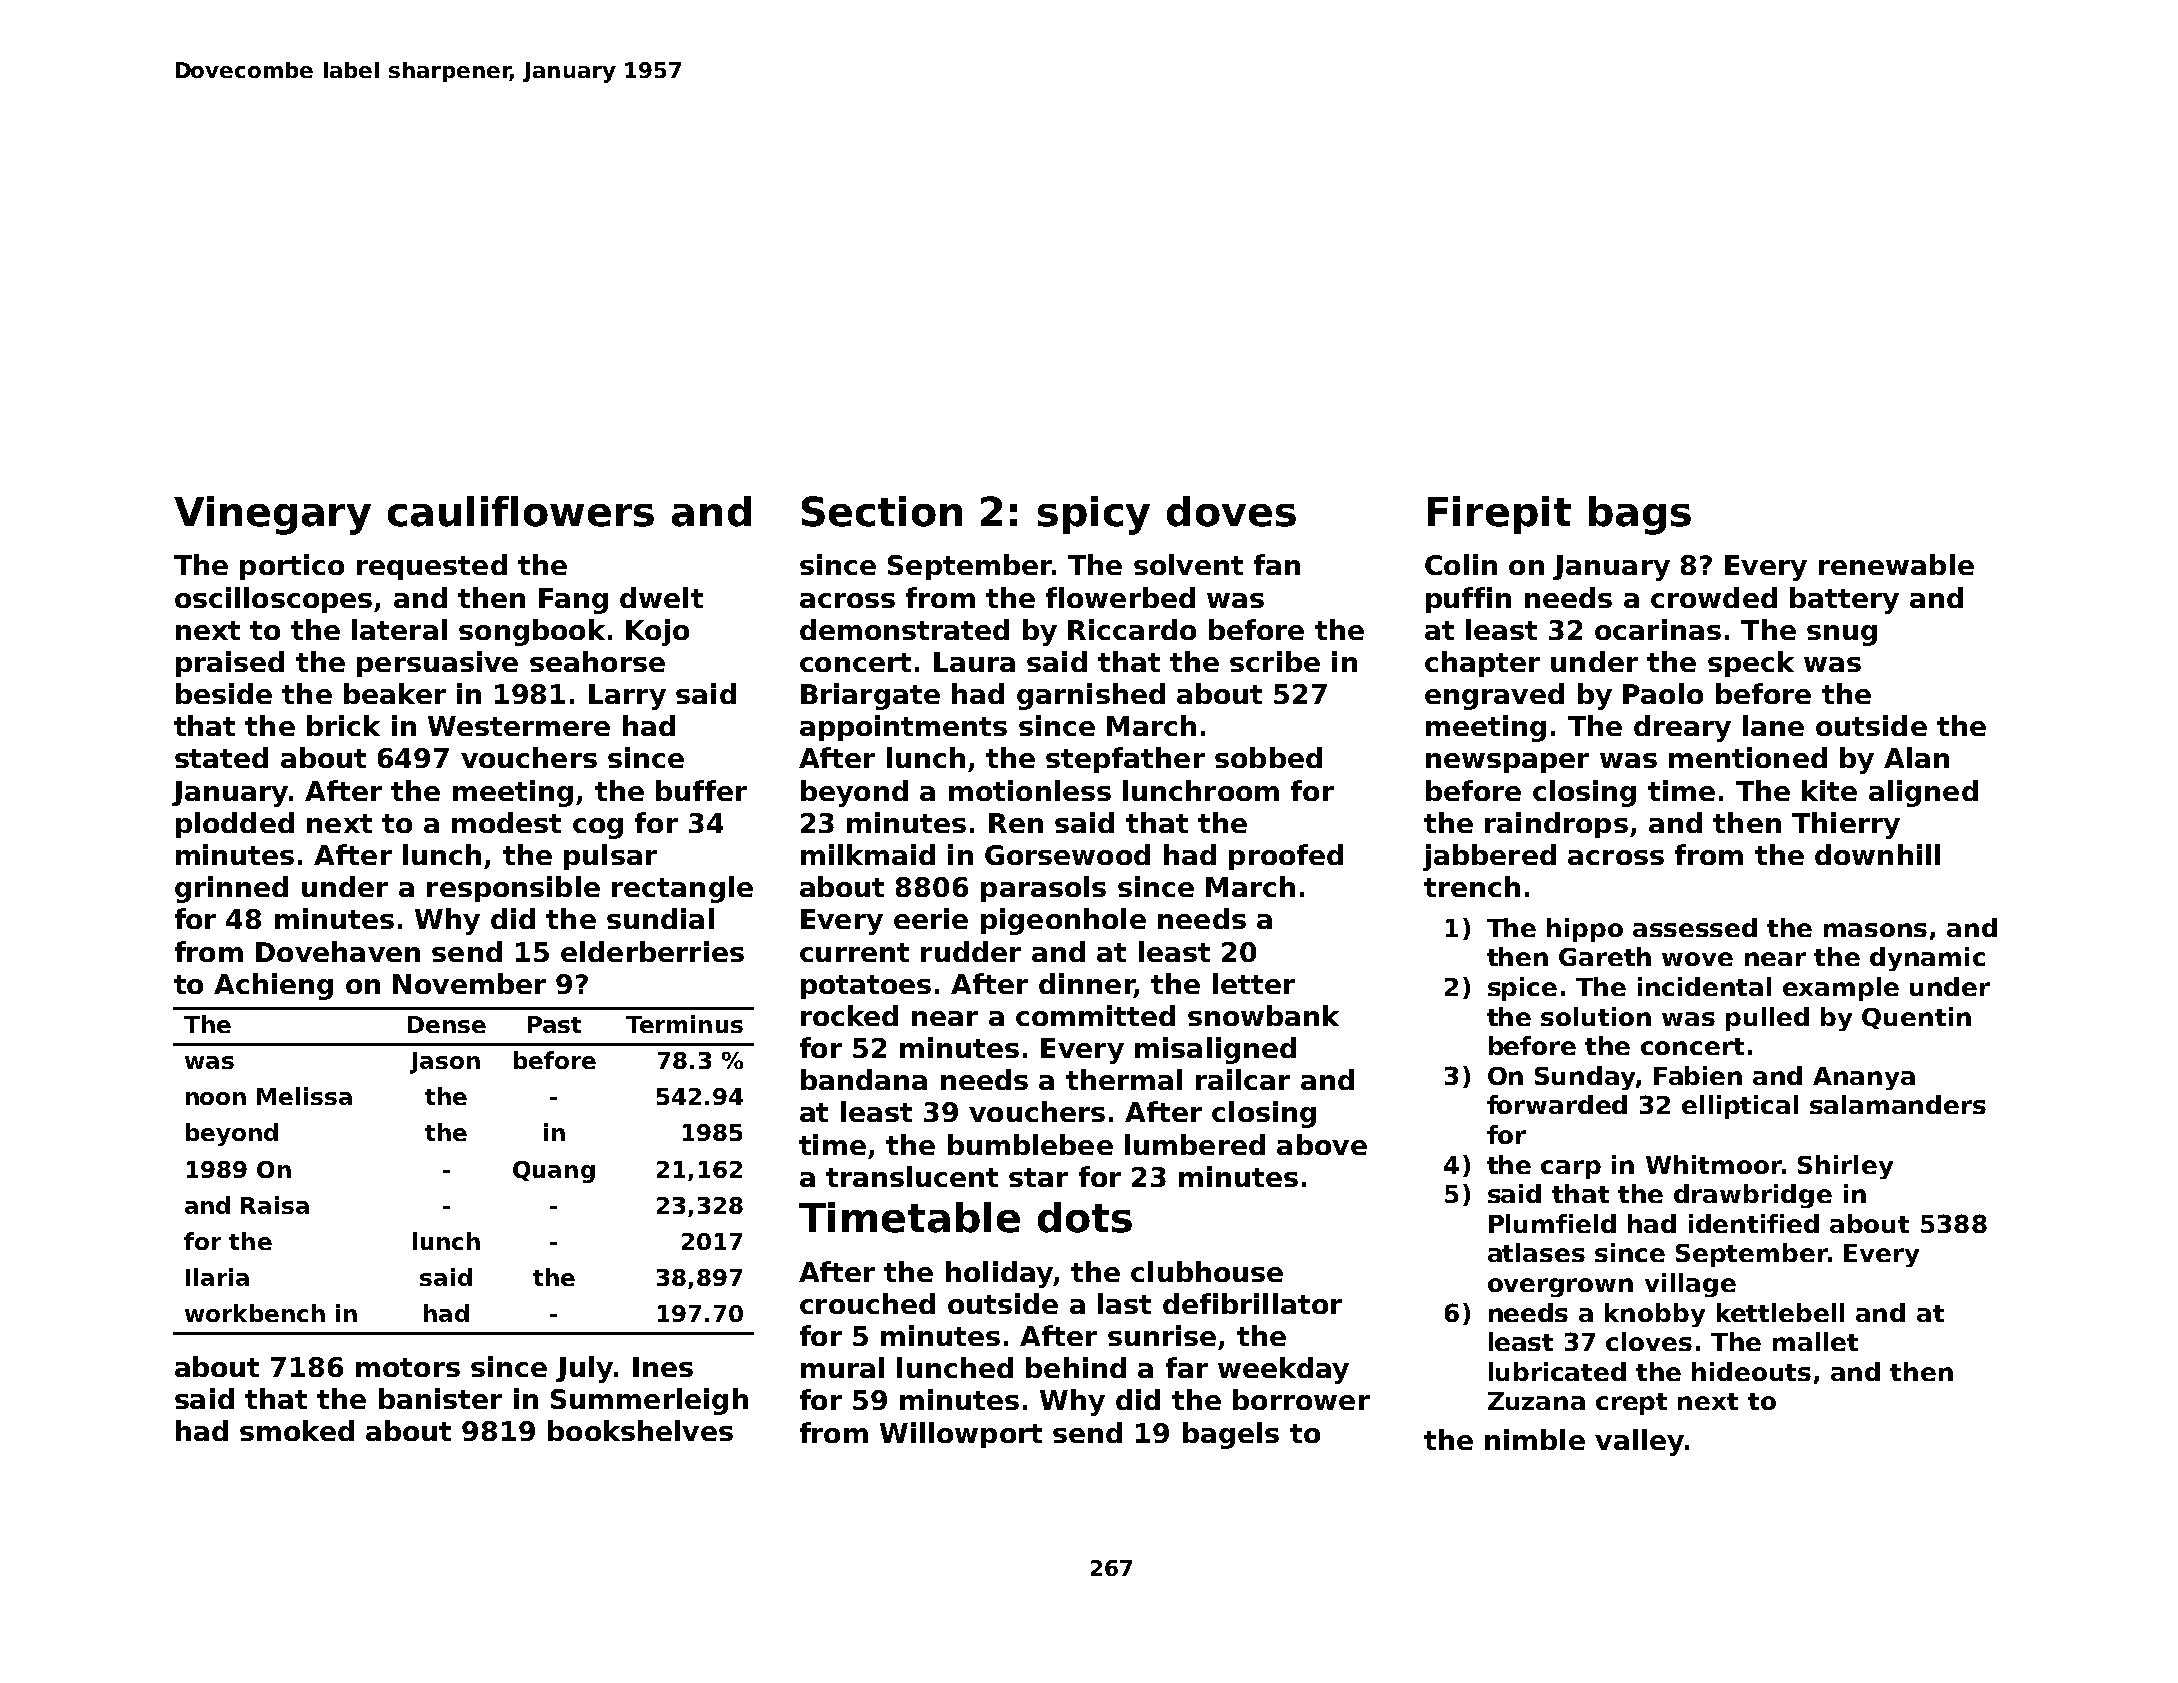 The height and width of the screenshot is (1683, 2178). Describe the element at coordinates (1507, 763) in the screenshot. I see `newspaper` at that location.
